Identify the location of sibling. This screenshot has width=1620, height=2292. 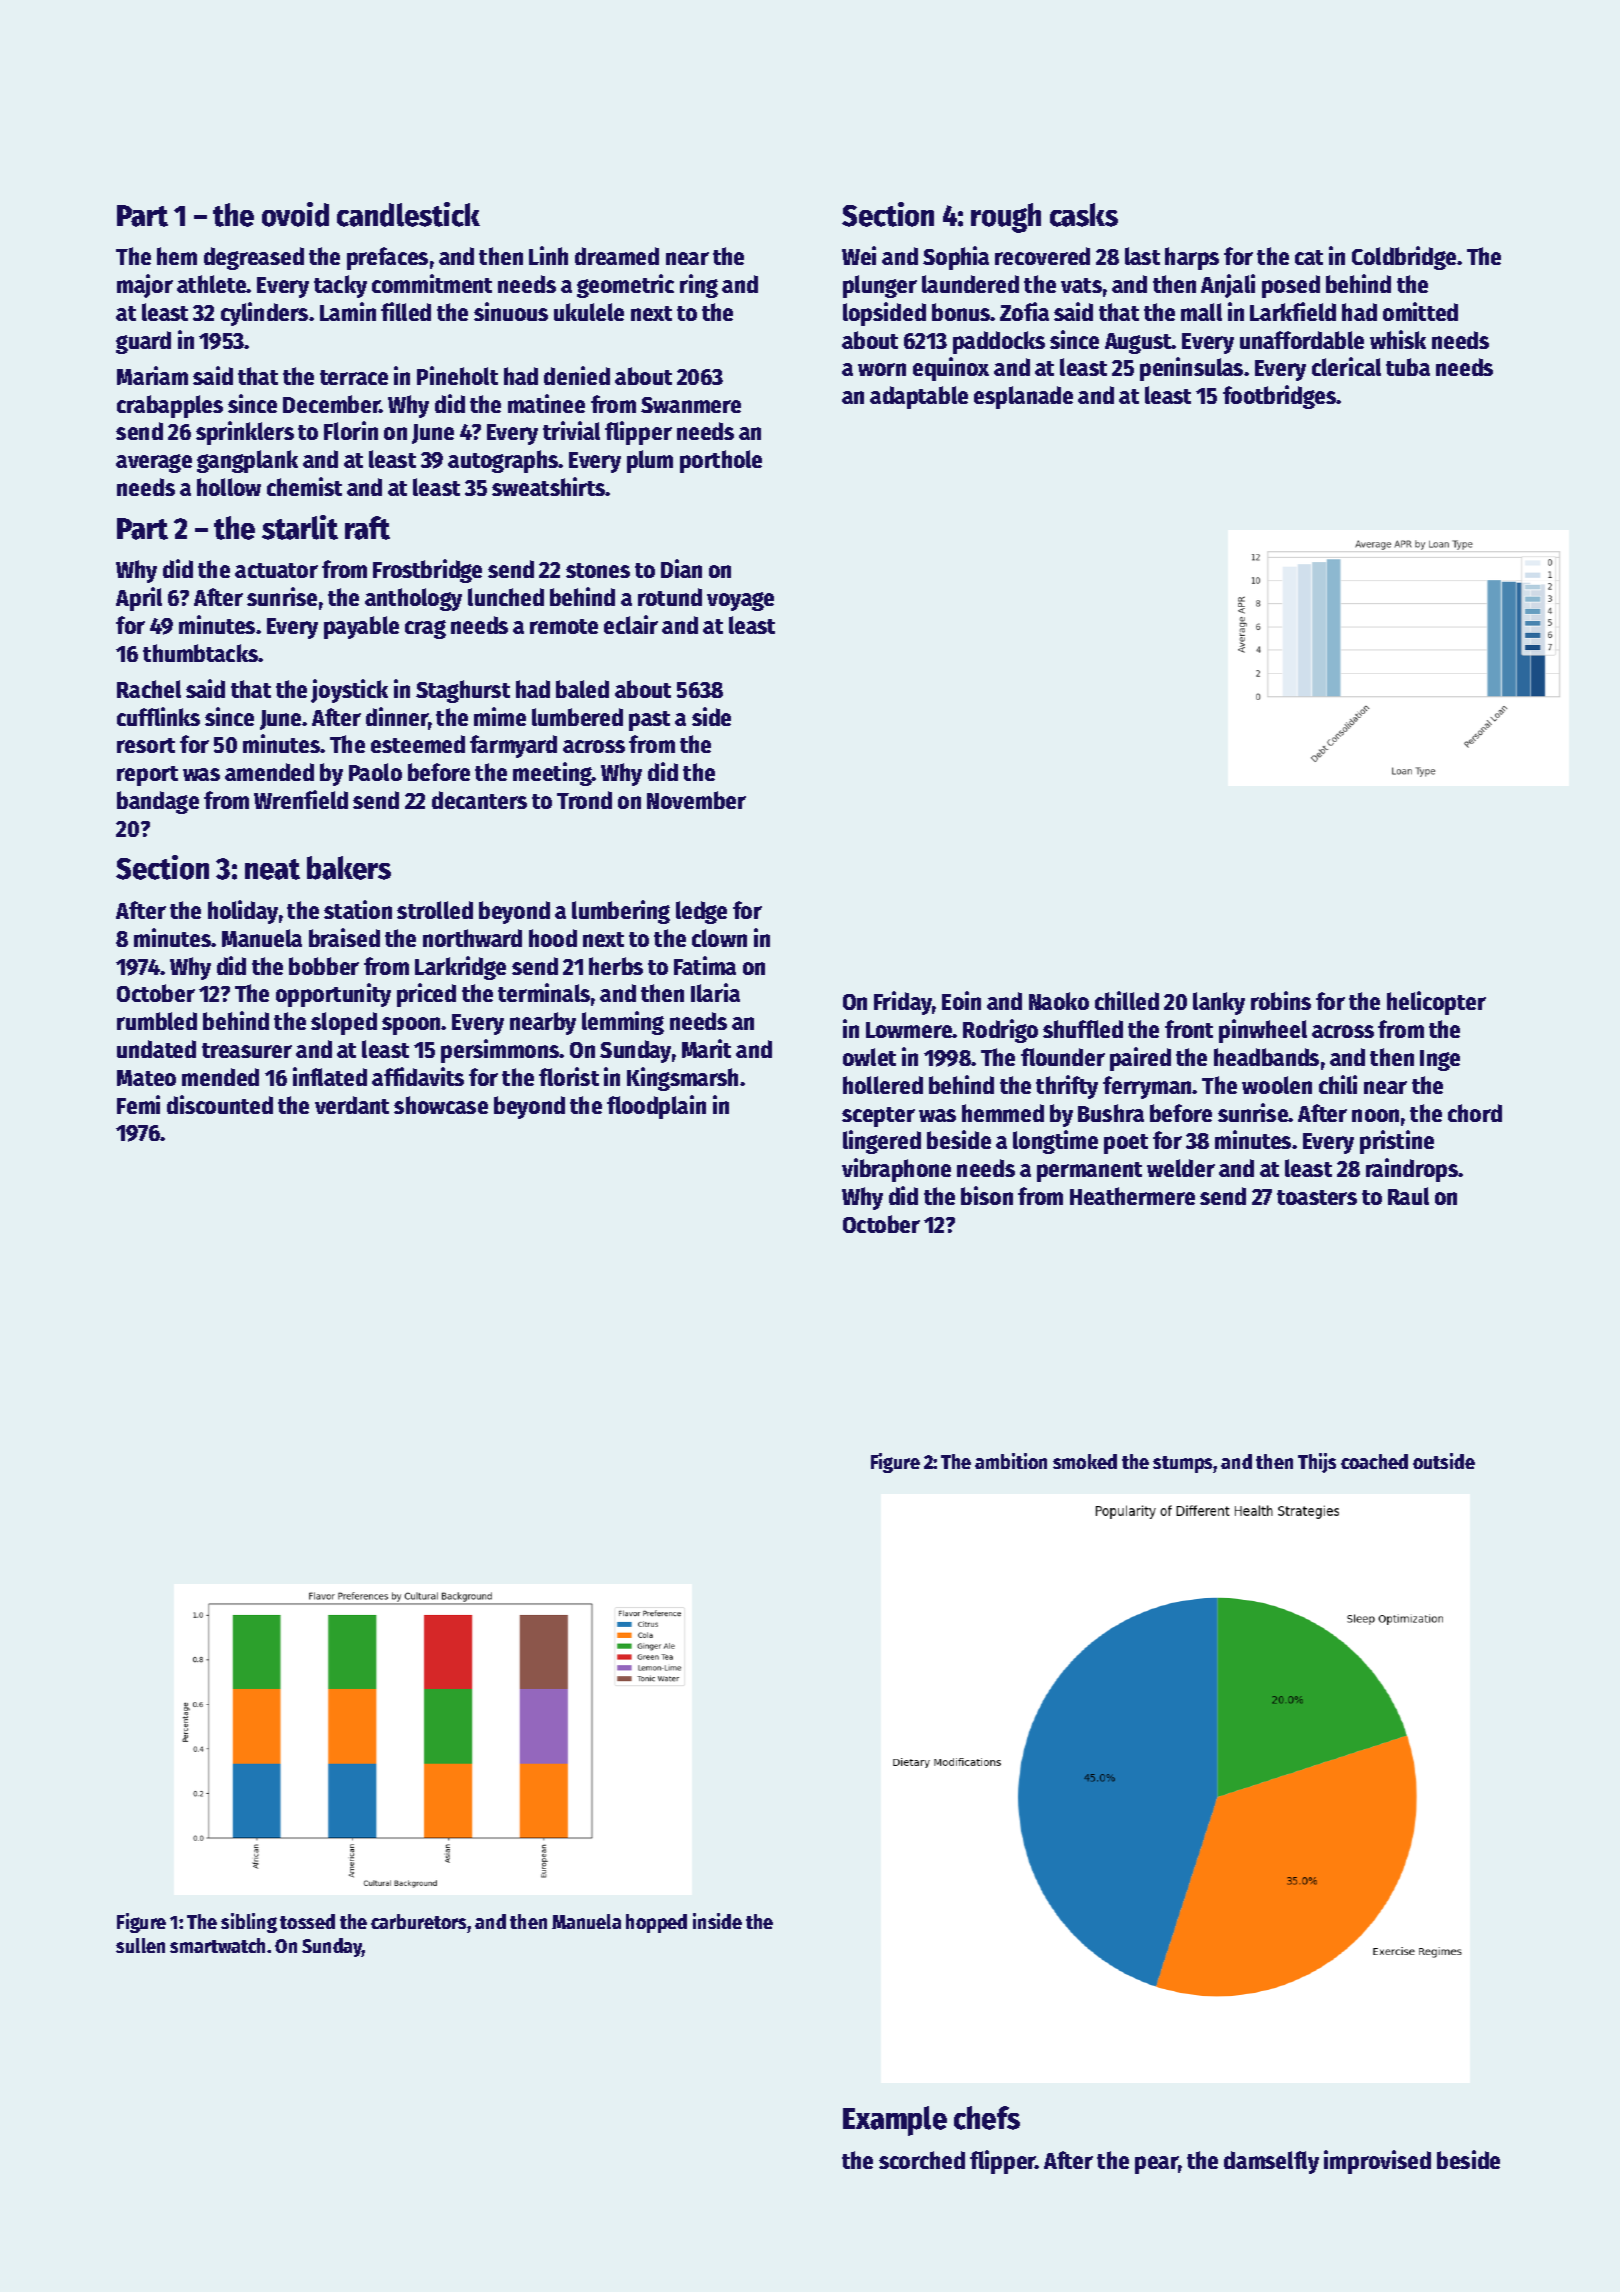
(249, 1923).
